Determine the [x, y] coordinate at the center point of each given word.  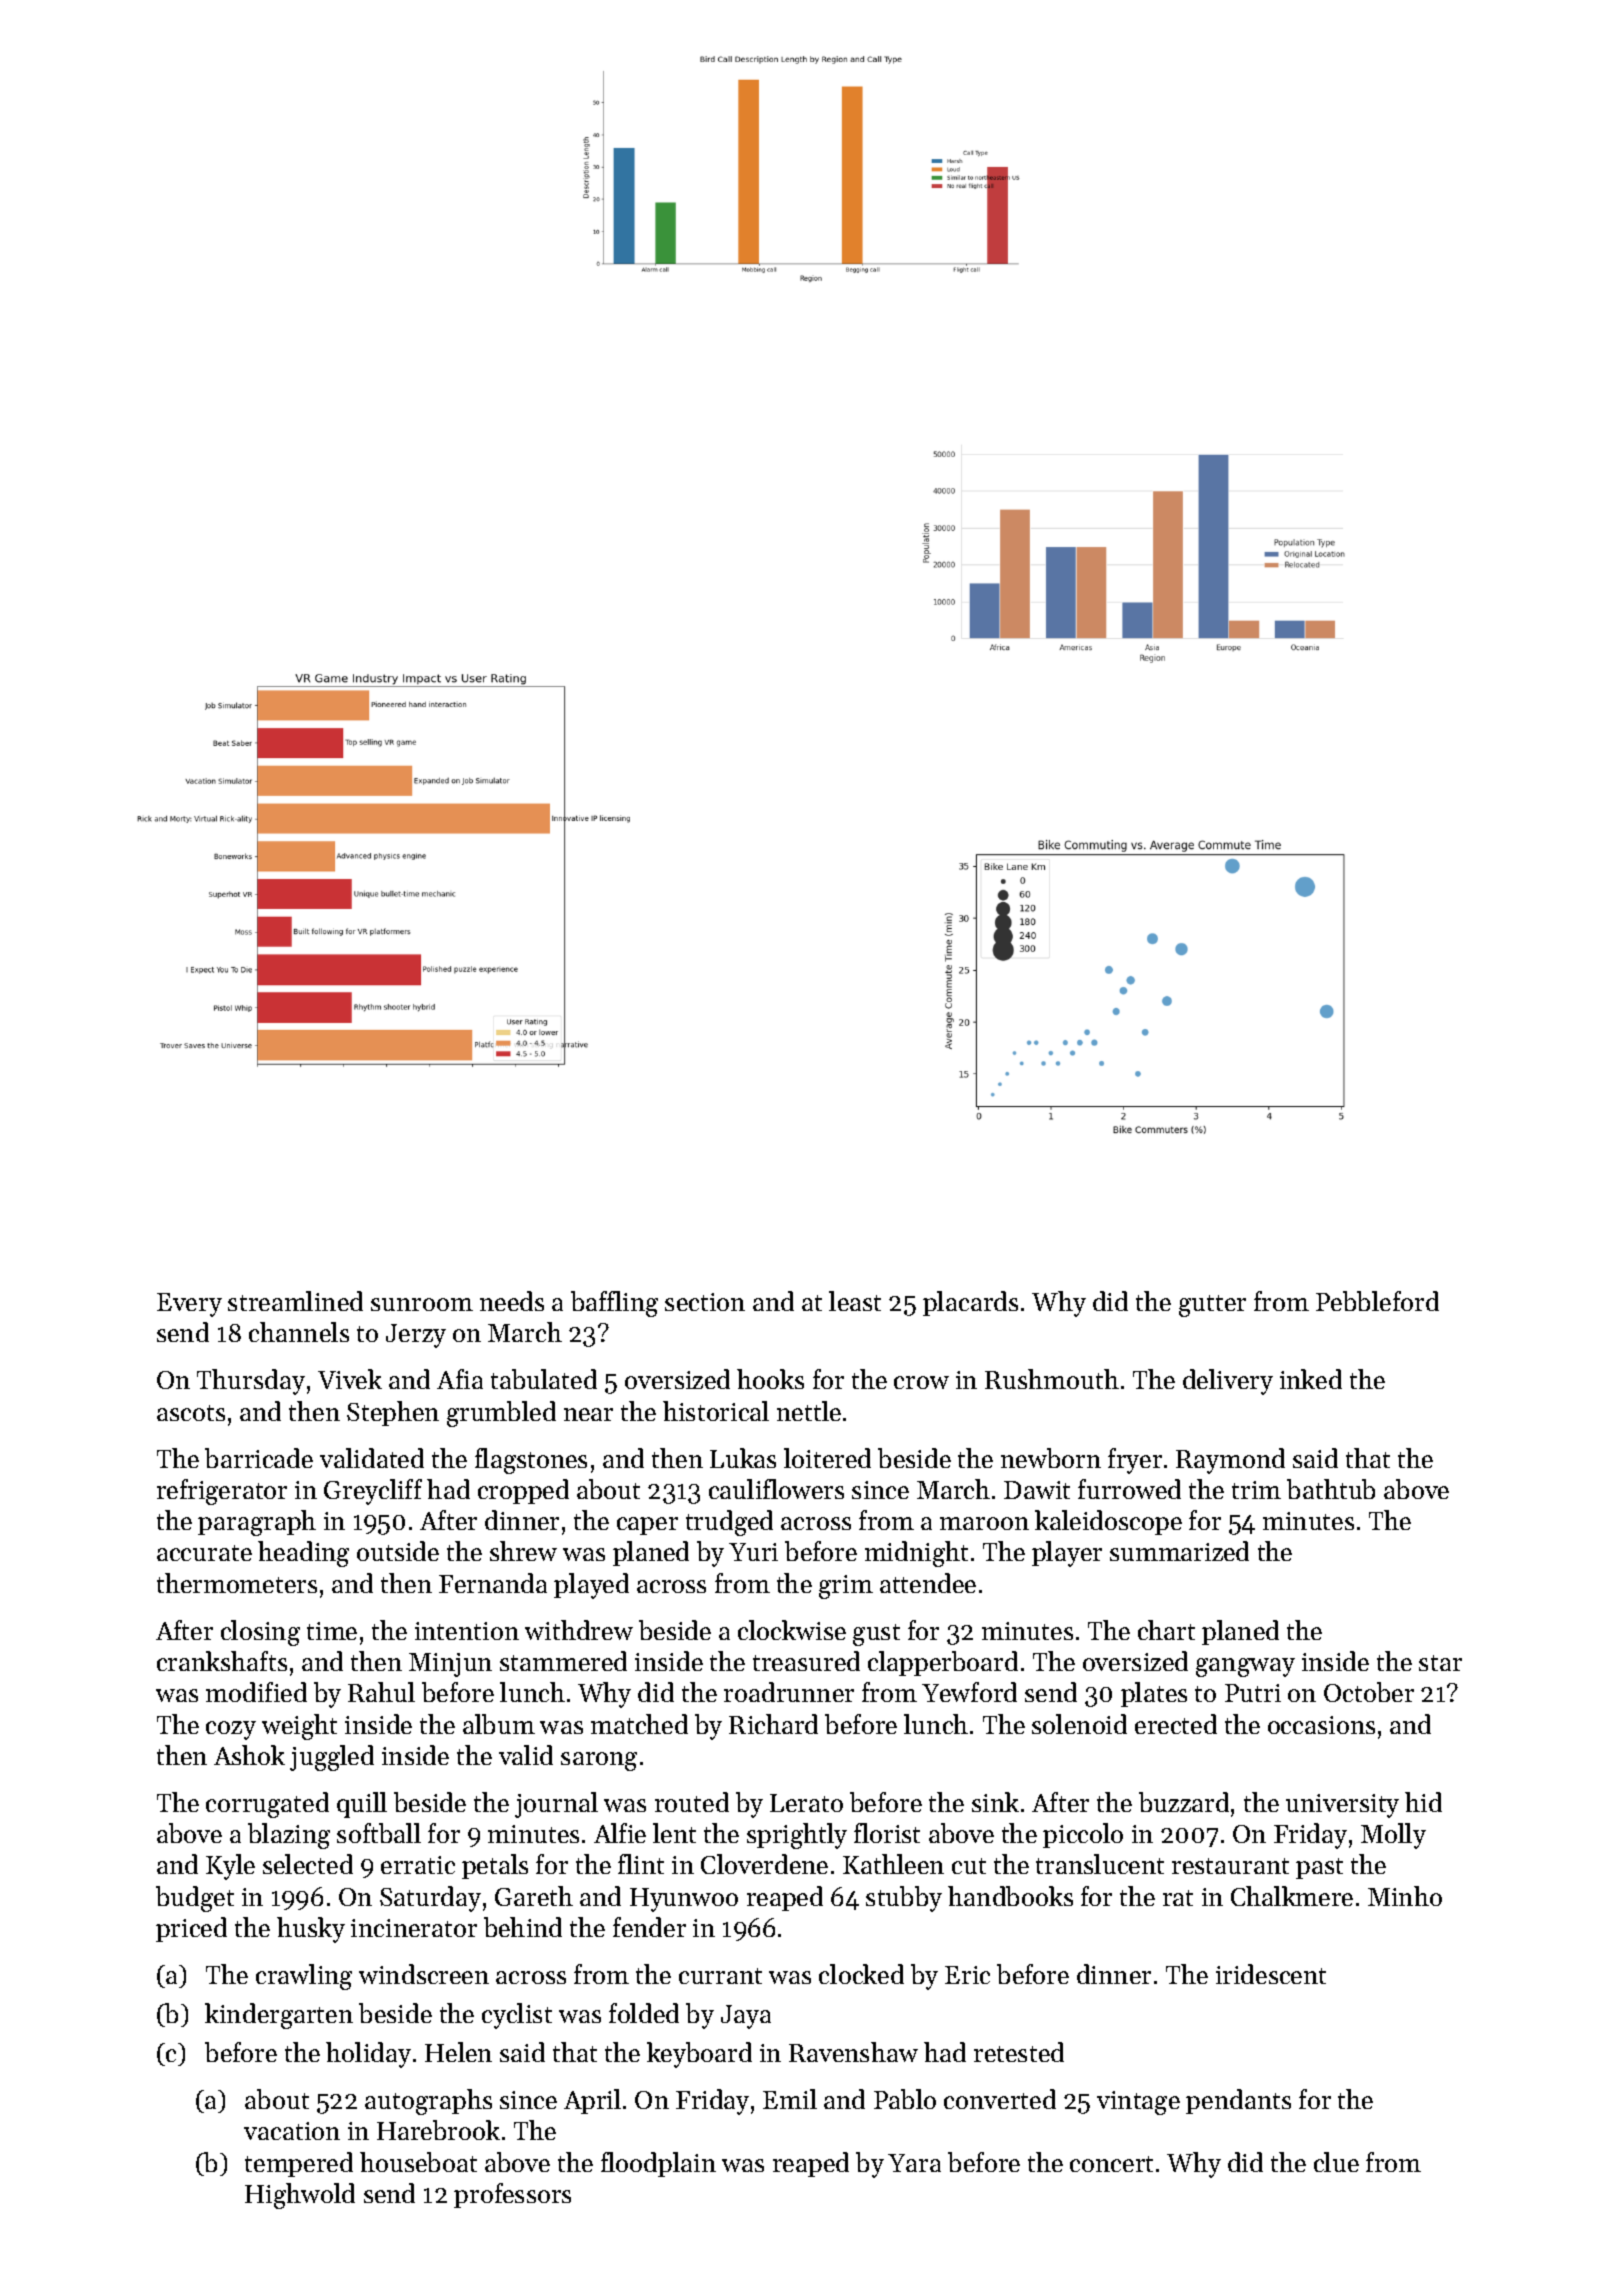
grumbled [501, 1414]
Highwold [300, 2196]
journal [556, 1805]
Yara [914, 2163]
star [1440, 1663]
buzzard [1184, 1802]
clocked [861, 1974]
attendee [928, 1583]
